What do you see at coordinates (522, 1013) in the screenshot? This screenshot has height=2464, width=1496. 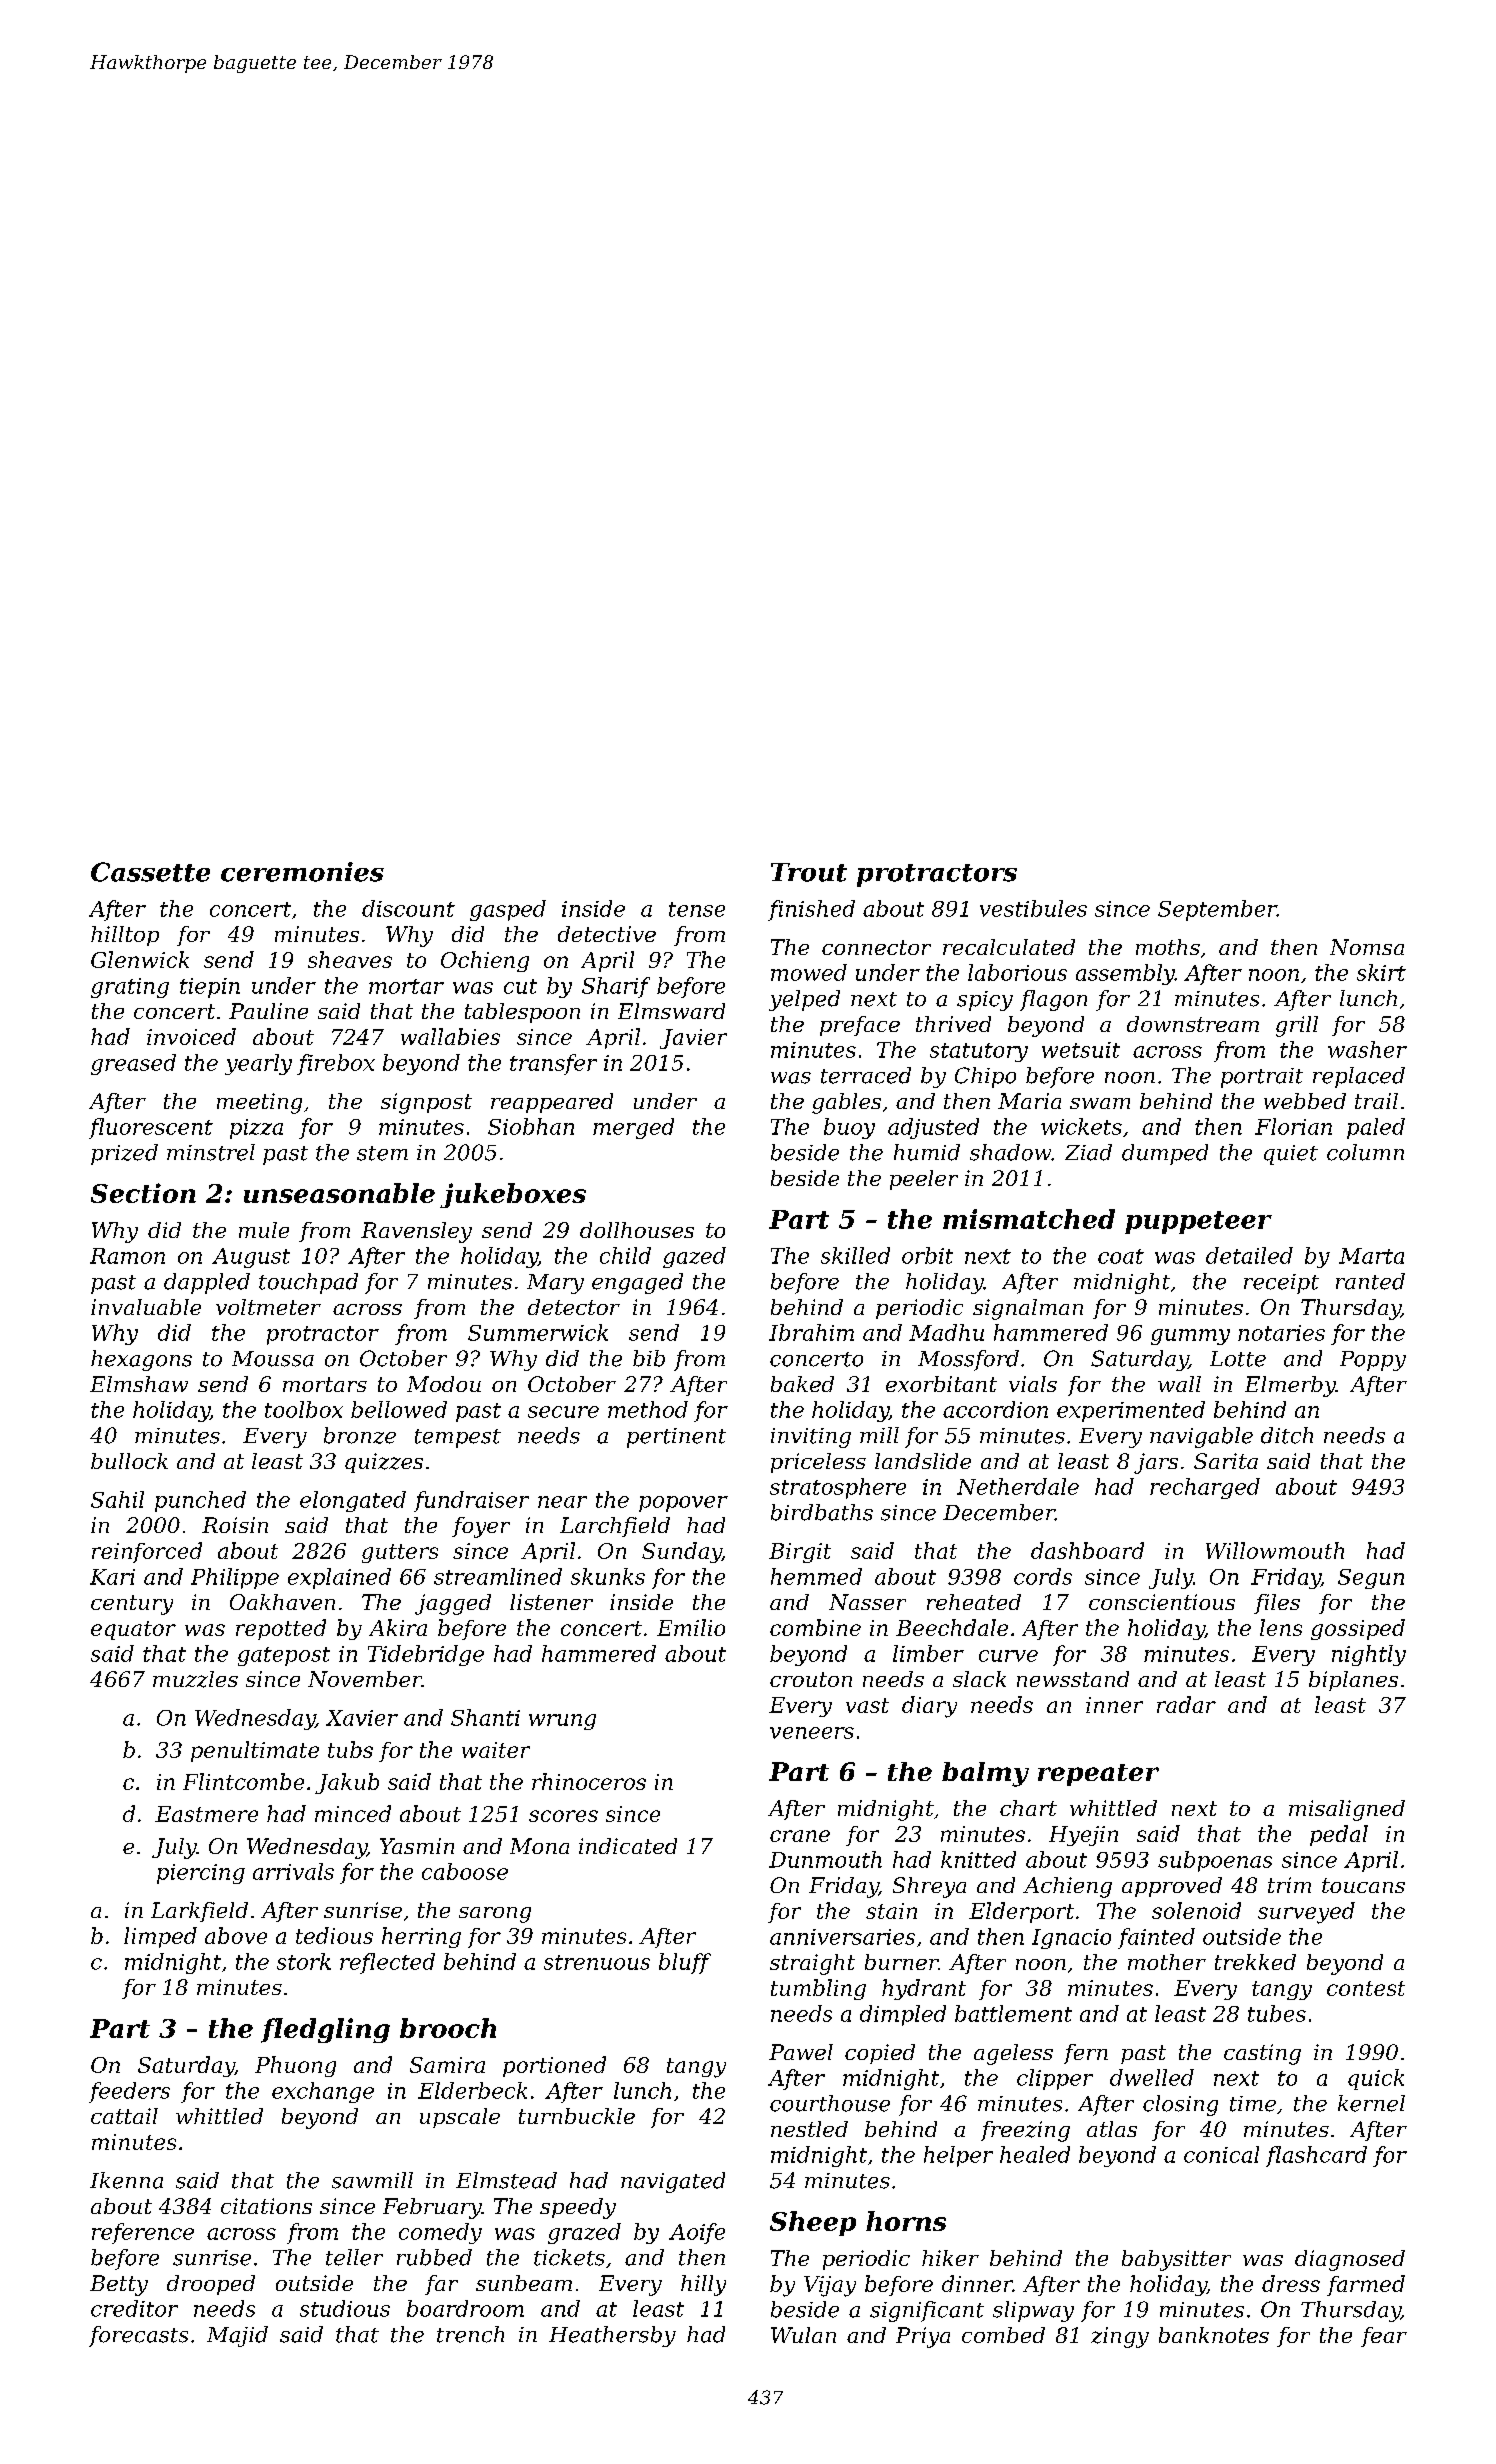 I see `tablespoon` at bounding box center [522, 1013].
